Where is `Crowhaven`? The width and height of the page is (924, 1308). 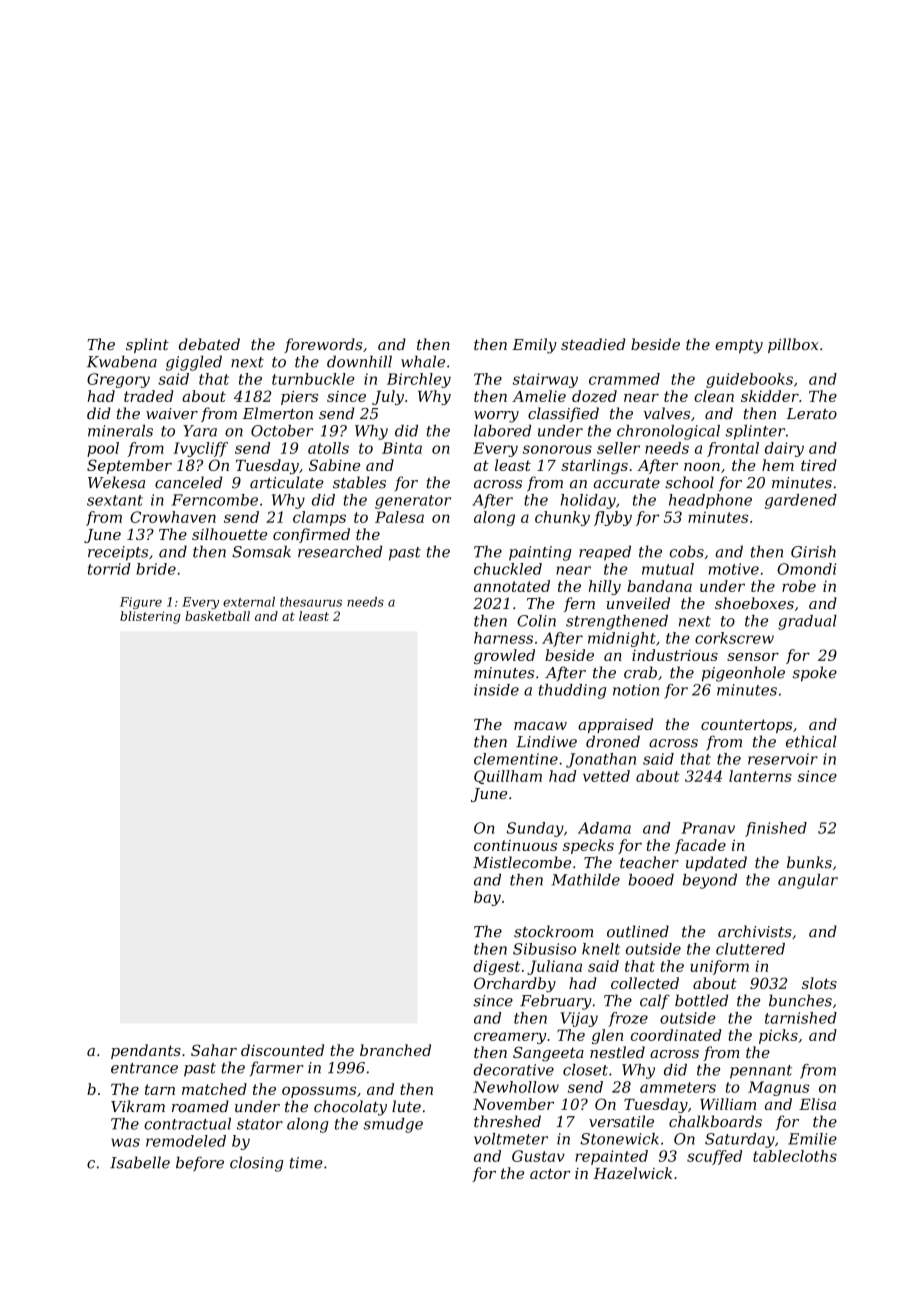
Crowhaven is located at coordinates (173, 517).
